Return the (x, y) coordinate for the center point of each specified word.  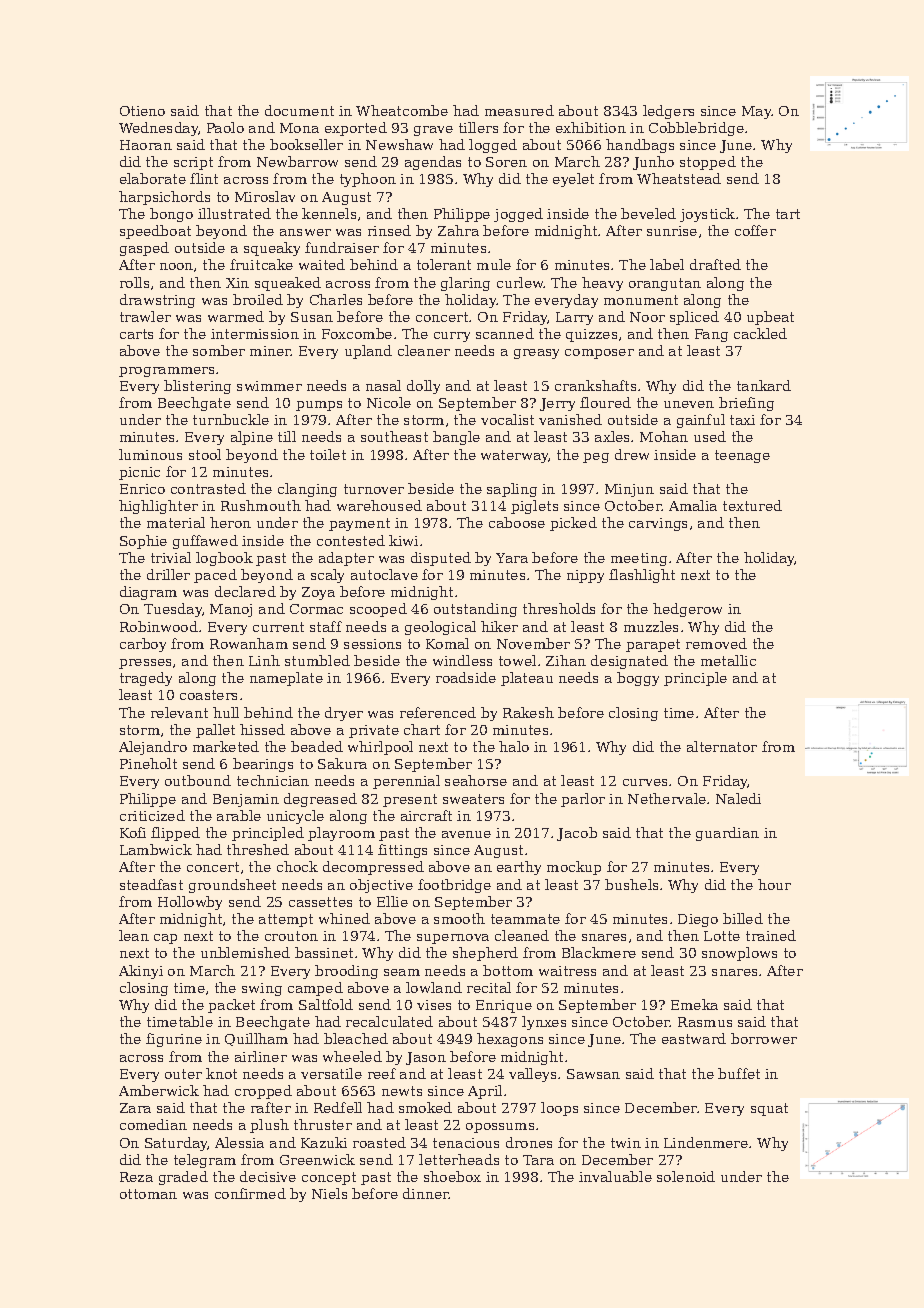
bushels (631, 884)
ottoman (148, 1194)
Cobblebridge (696, 129)
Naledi (738, 798)
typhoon (368, 180)
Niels (329, 1193)
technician (273, 780)
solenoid (686, 1176)
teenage (742, 456)
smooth (459, 918)
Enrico (142, 489)
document (299, 110)
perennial (406, 782)
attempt (286, 920)
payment (359, 524)
